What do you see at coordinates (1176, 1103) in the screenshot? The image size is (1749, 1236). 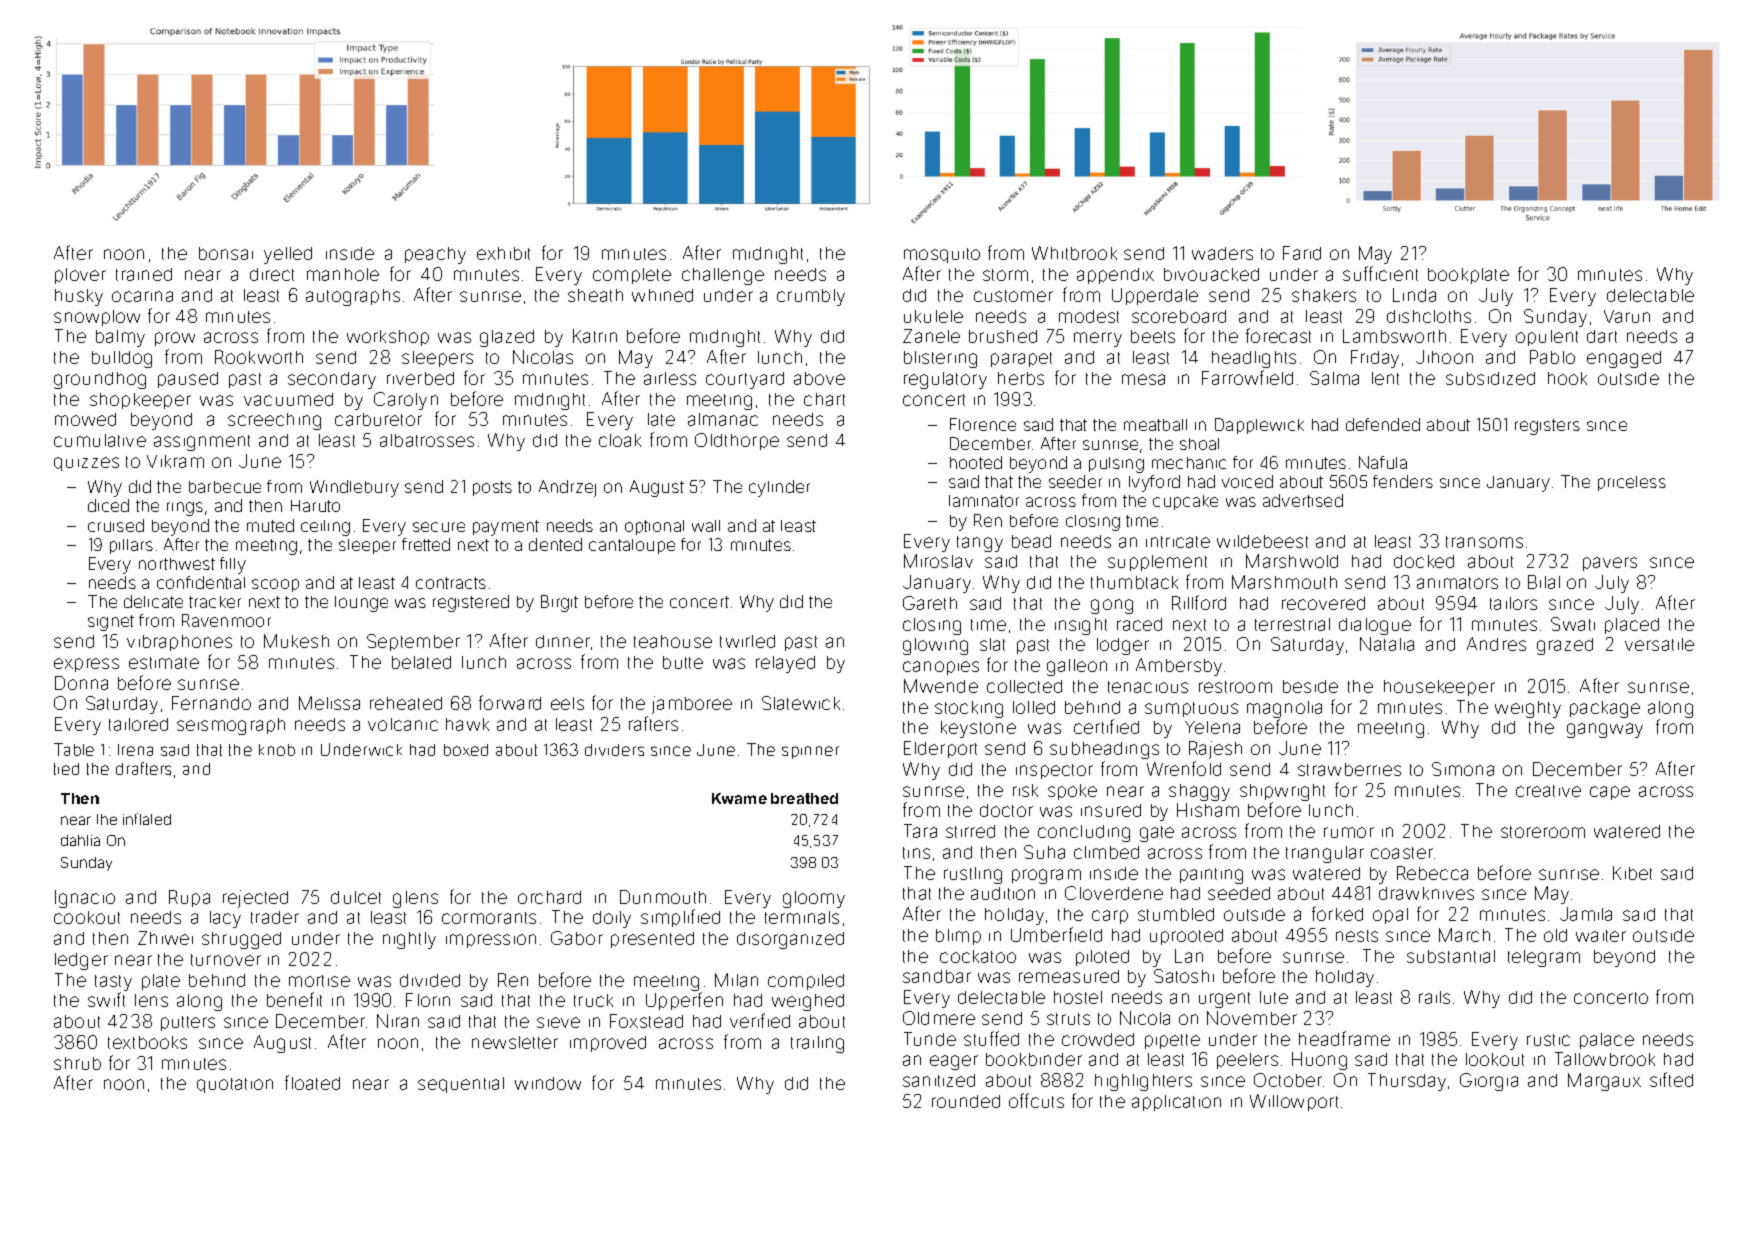 I see `application` at bounding box center [1176, 1103].
